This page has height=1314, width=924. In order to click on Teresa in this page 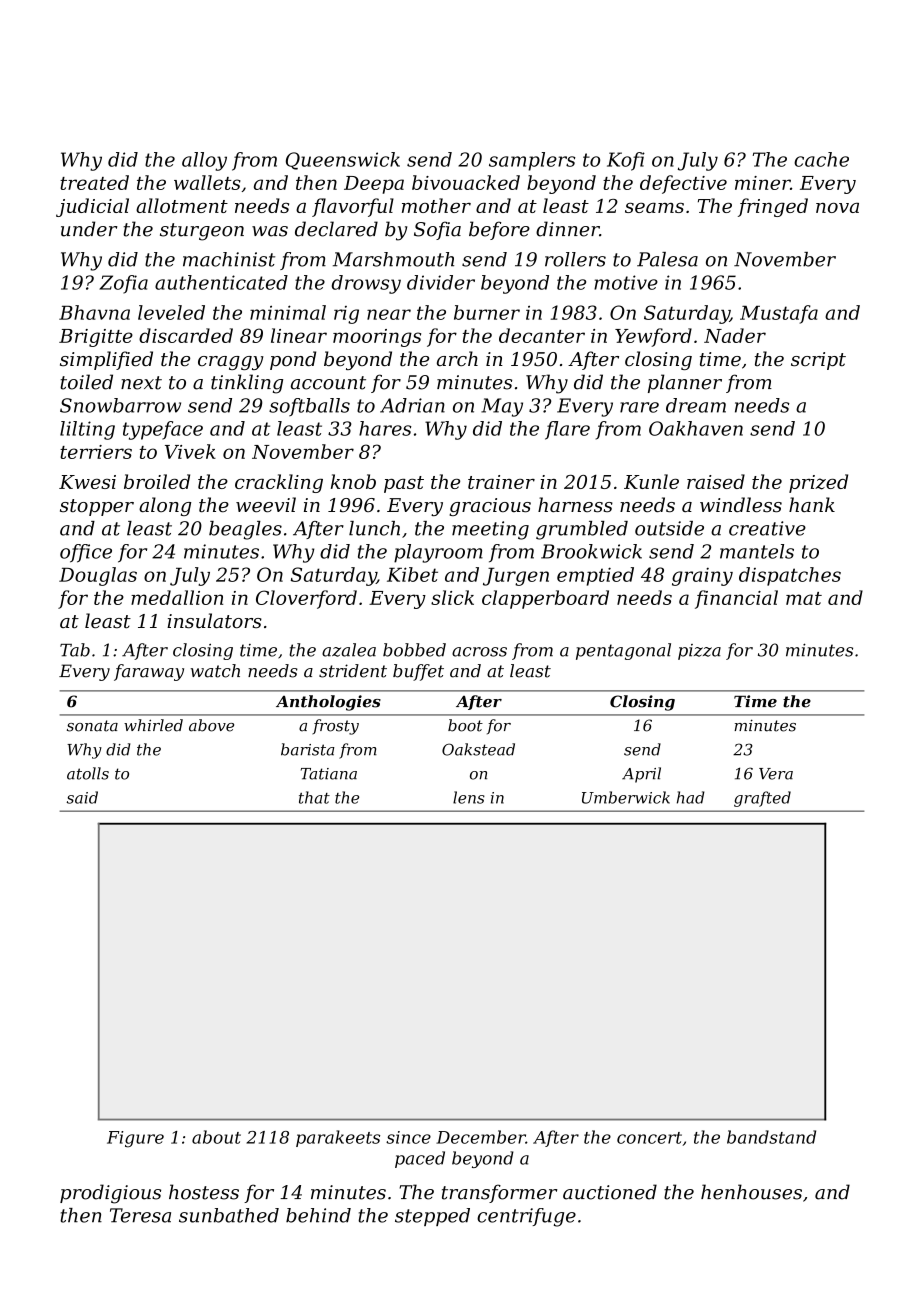, I will do `click(140, 1215)`.
